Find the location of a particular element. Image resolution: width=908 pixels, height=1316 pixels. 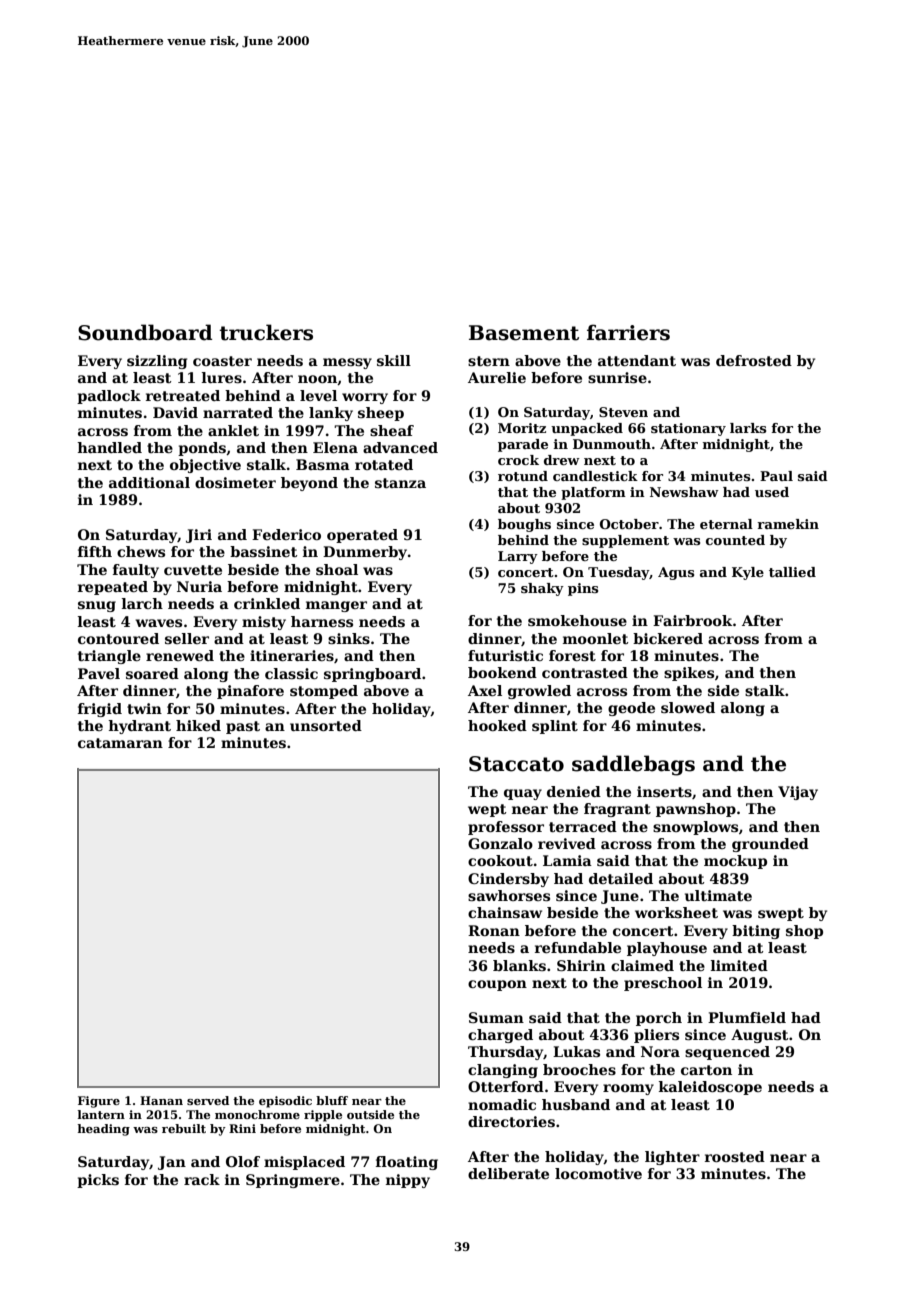

Thursday is located at coordinates (505, 1053).
